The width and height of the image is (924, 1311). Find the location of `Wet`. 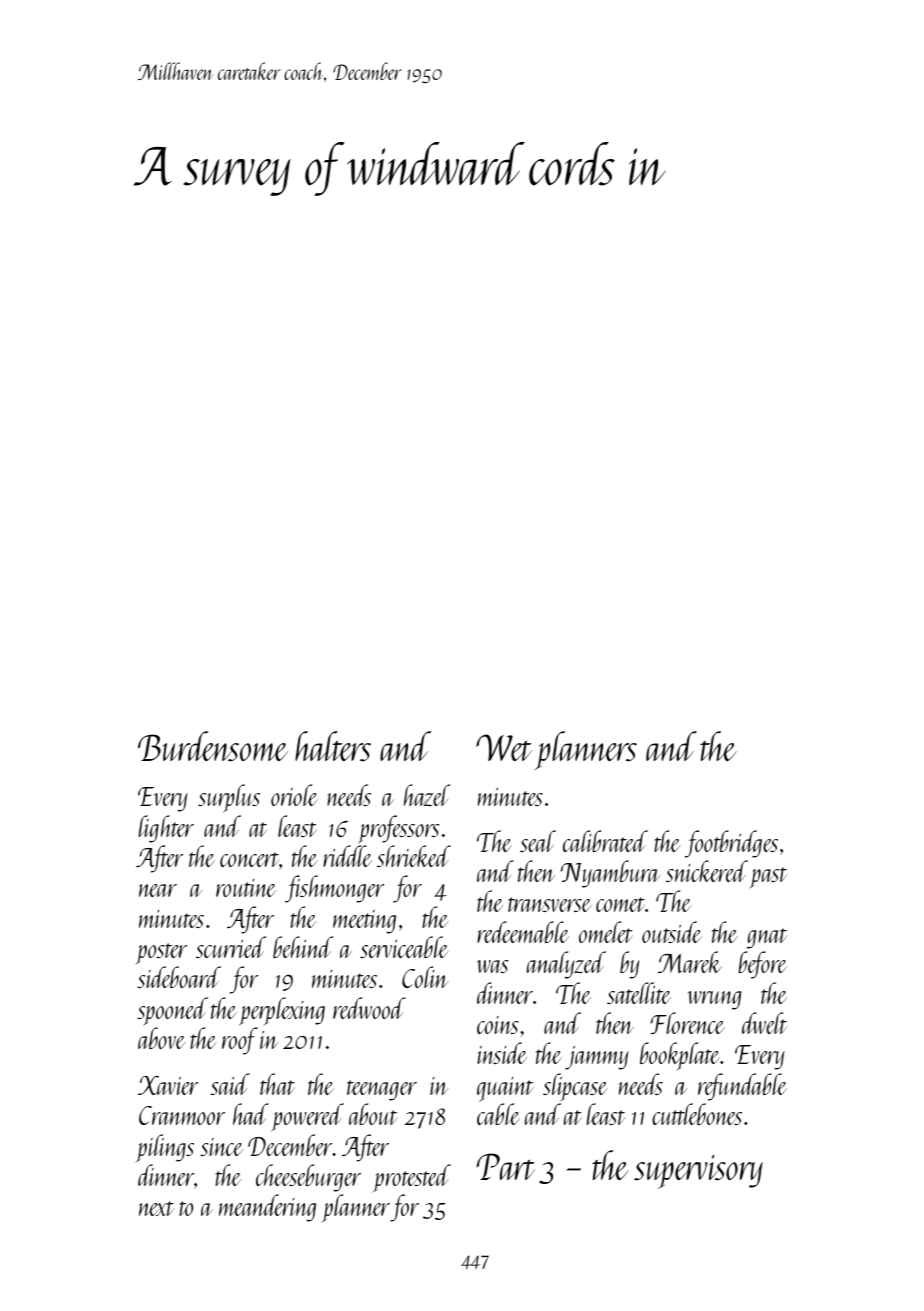

Wet is located at coordinates (504, 747).
